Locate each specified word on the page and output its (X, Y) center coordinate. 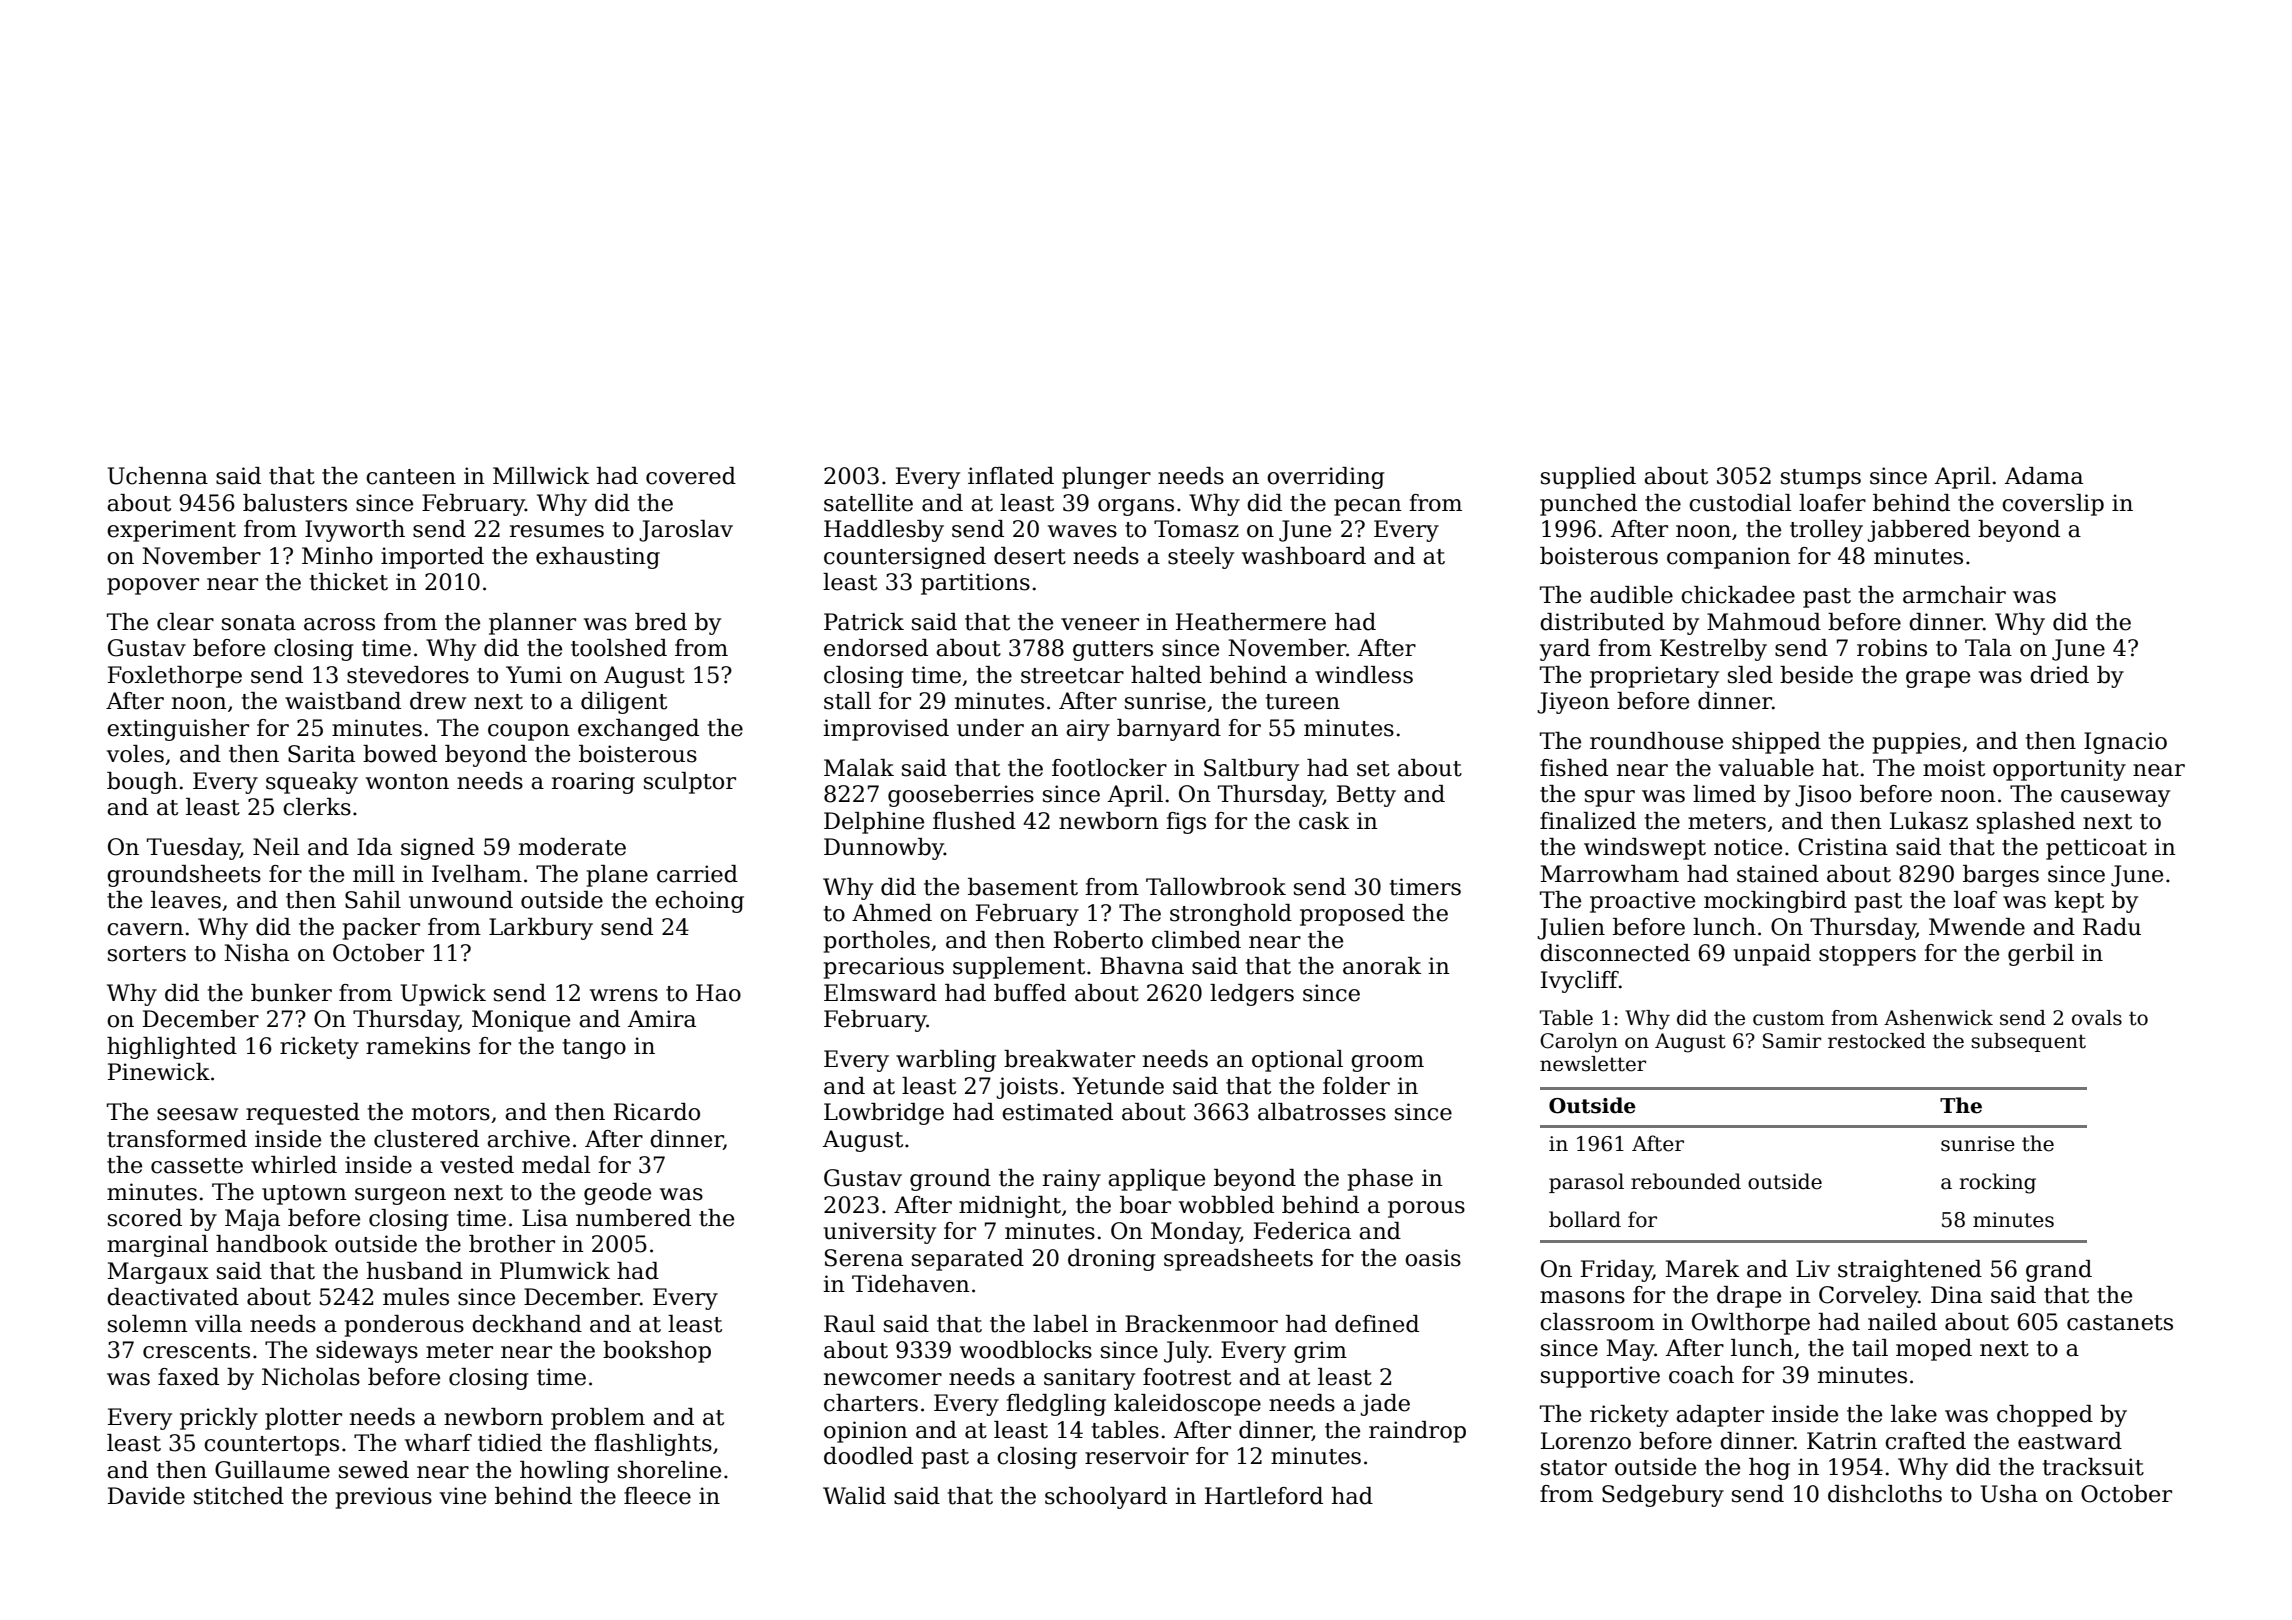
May (1631, 1350)
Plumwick (555, 1271)
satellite (868, 503)
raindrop (1417, 1432)
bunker (291, 993)
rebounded (1686, 1181)
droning (1112, 1260)
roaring (593, 783)
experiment (171, 531)
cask (1324, 821)
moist (1954, 768)
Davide (146, 1496)
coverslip (2053, 505)
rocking (1997, 1183)
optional (1297, 1061)
